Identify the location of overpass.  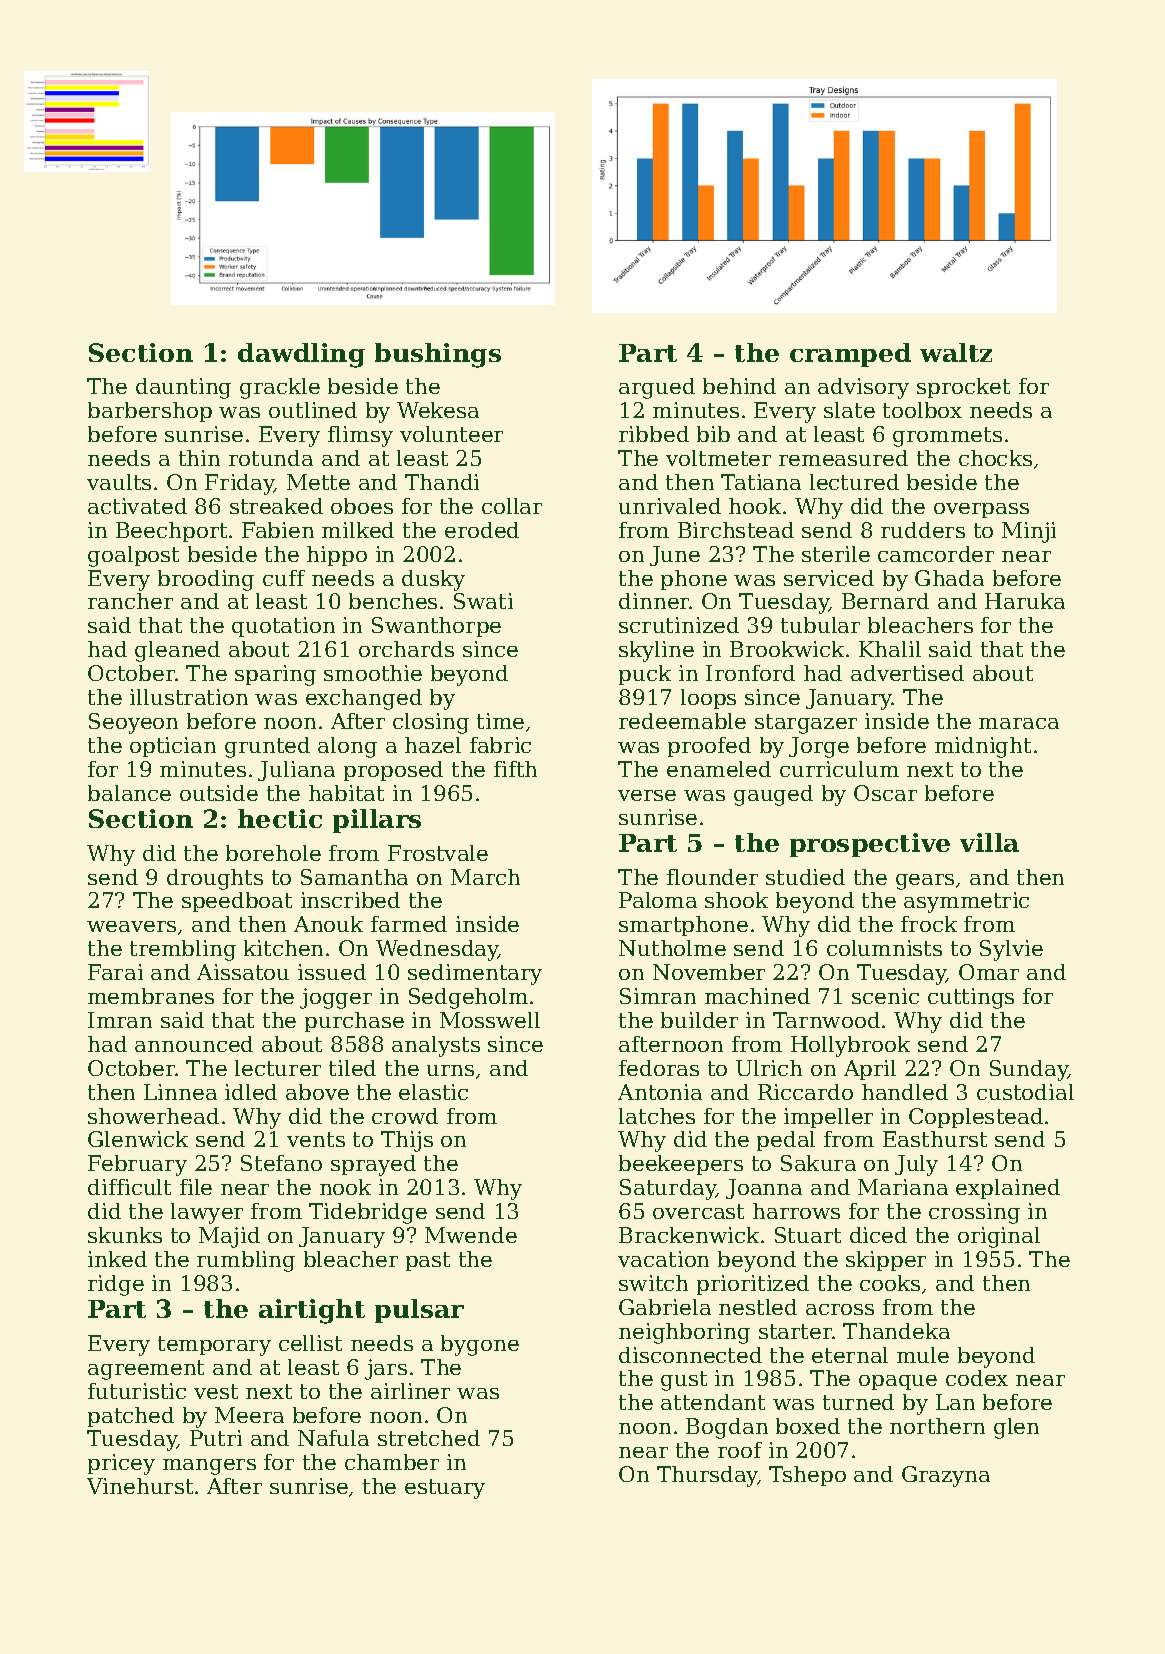
(981, 510).
